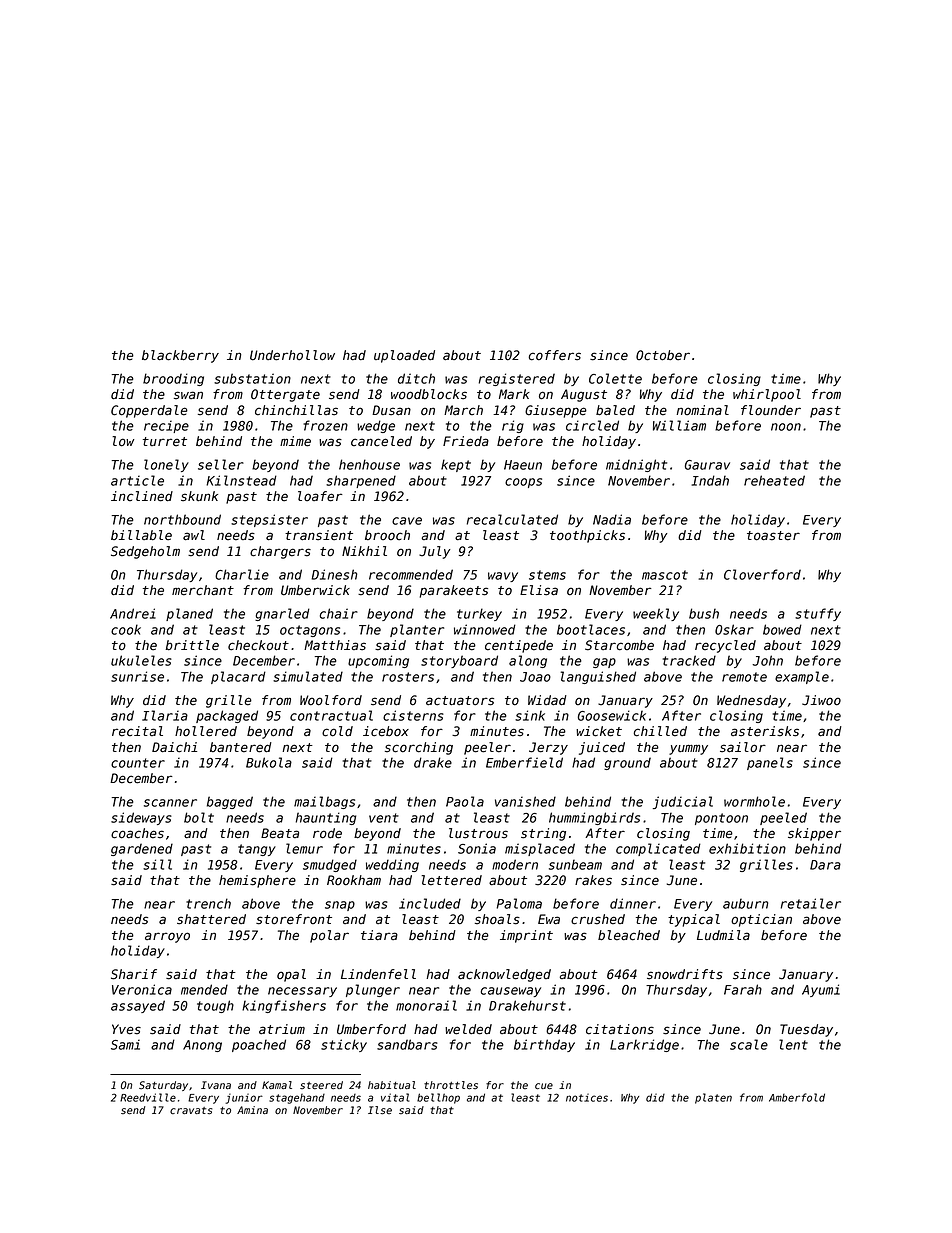  I want to click on whirlpool, so click(767, 395).
